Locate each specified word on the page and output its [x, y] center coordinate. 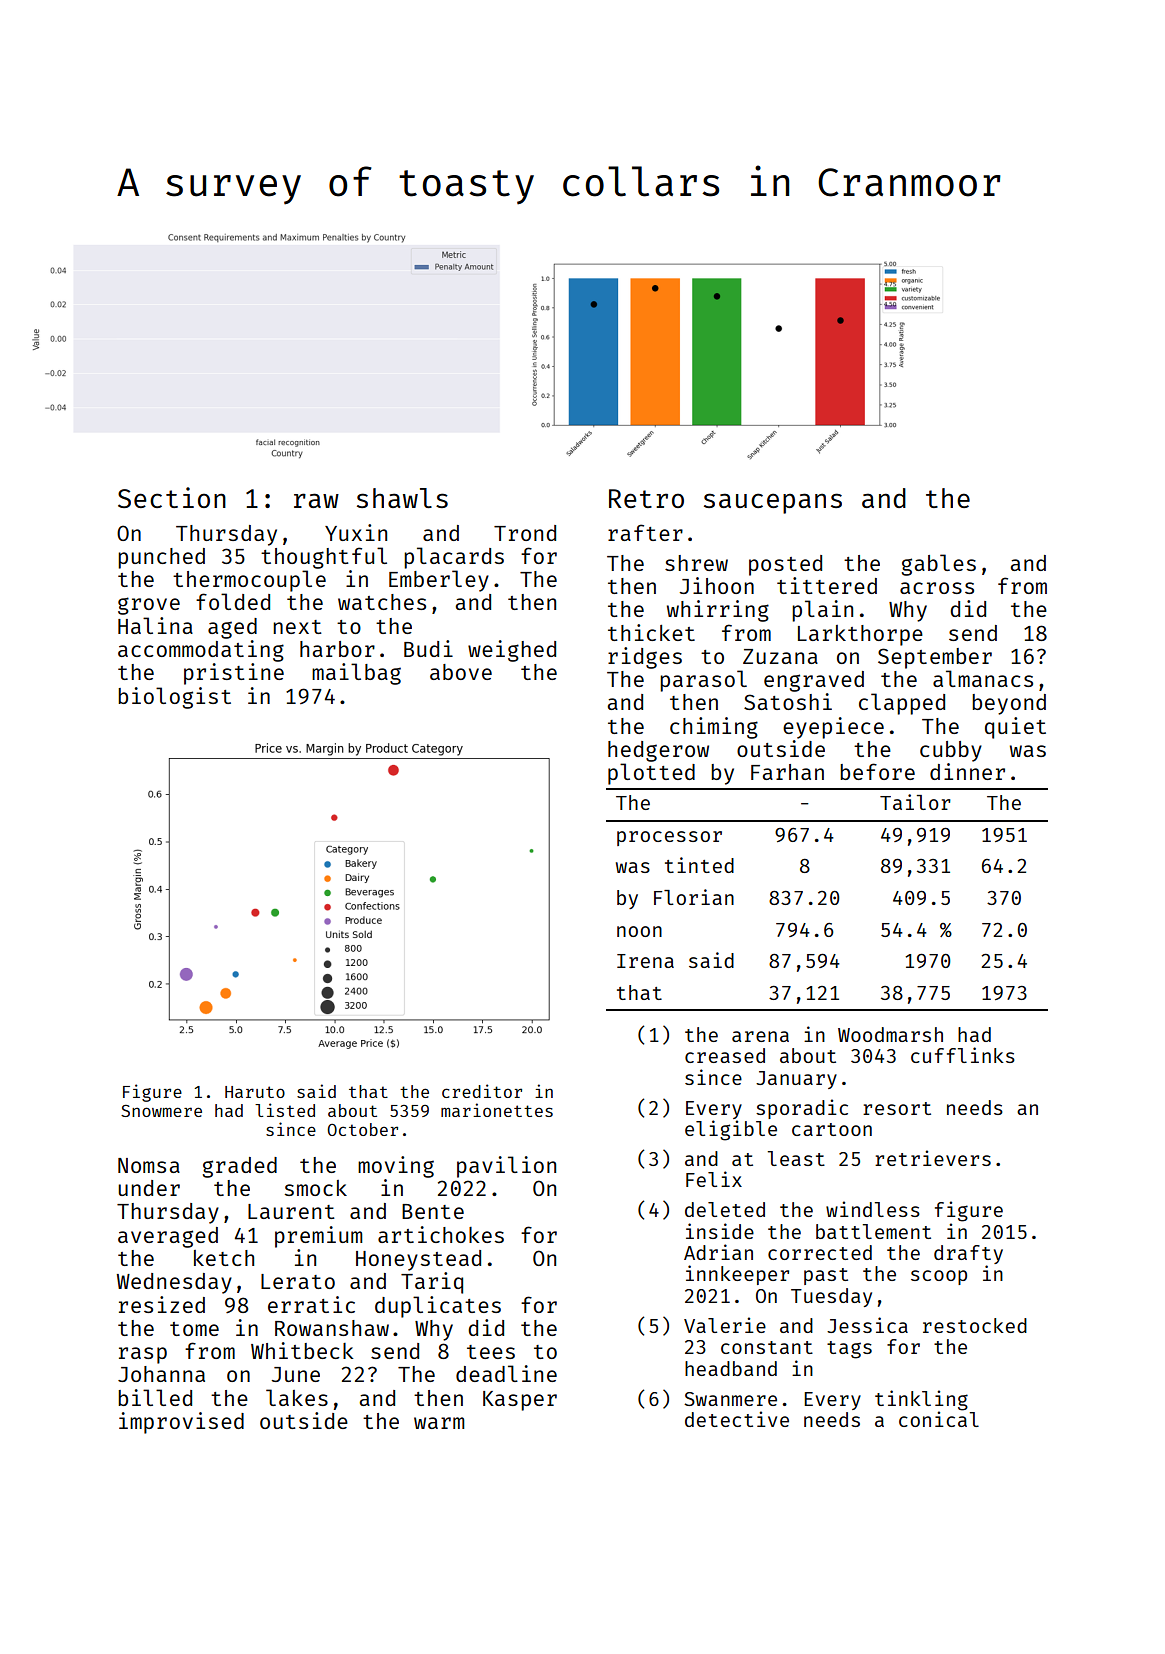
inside [720, 1231]
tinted [699, 865]
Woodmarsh [890, 1034]
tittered [827, 585]
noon [639, 931]
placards [454, 558]
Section [172, 497]
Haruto [255, 1092]
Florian [694, 897]
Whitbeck [302, 1350]
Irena [645, 961]
